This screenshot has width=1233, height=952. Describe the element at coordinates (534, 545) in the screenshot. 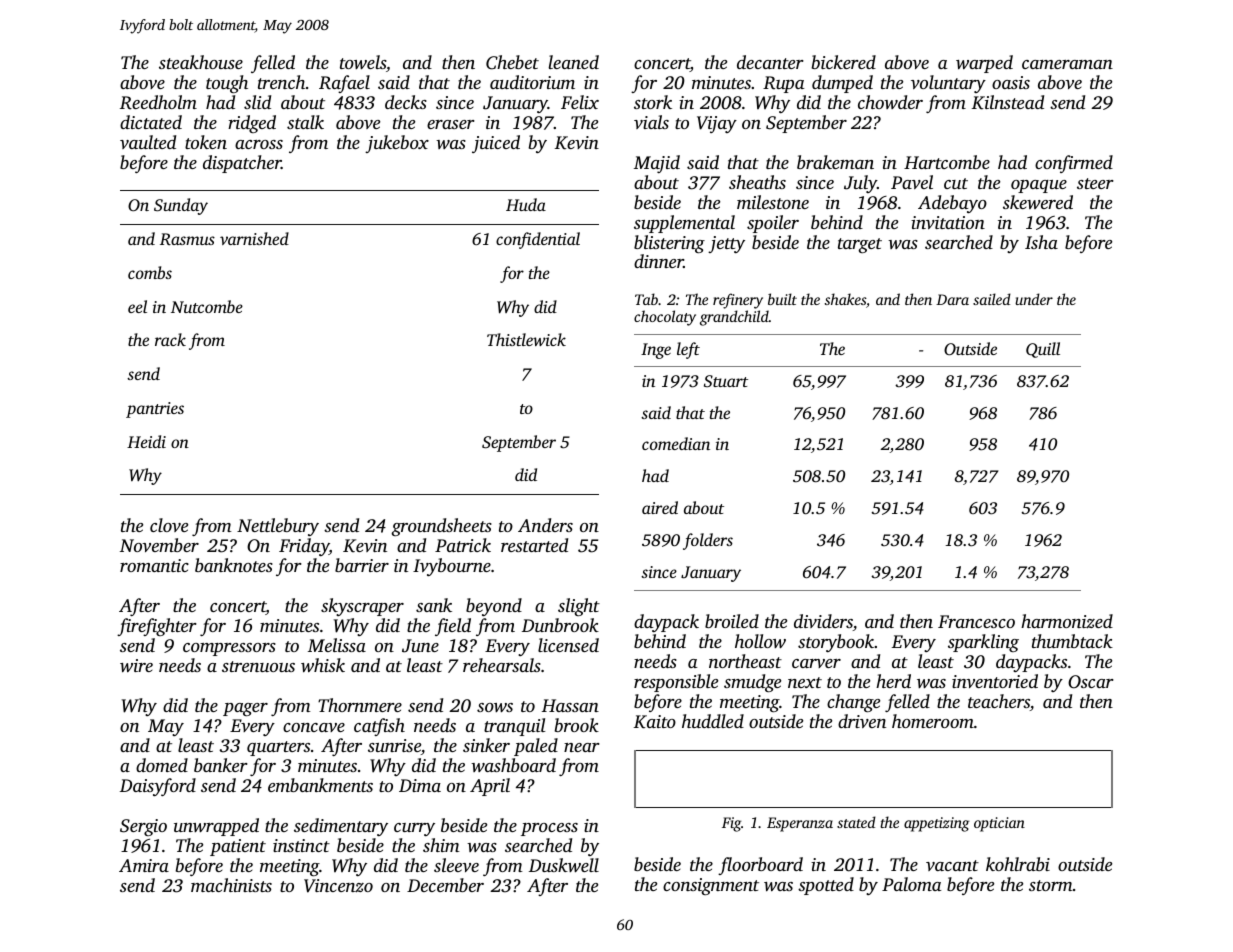

I see `restarted` at that location.
